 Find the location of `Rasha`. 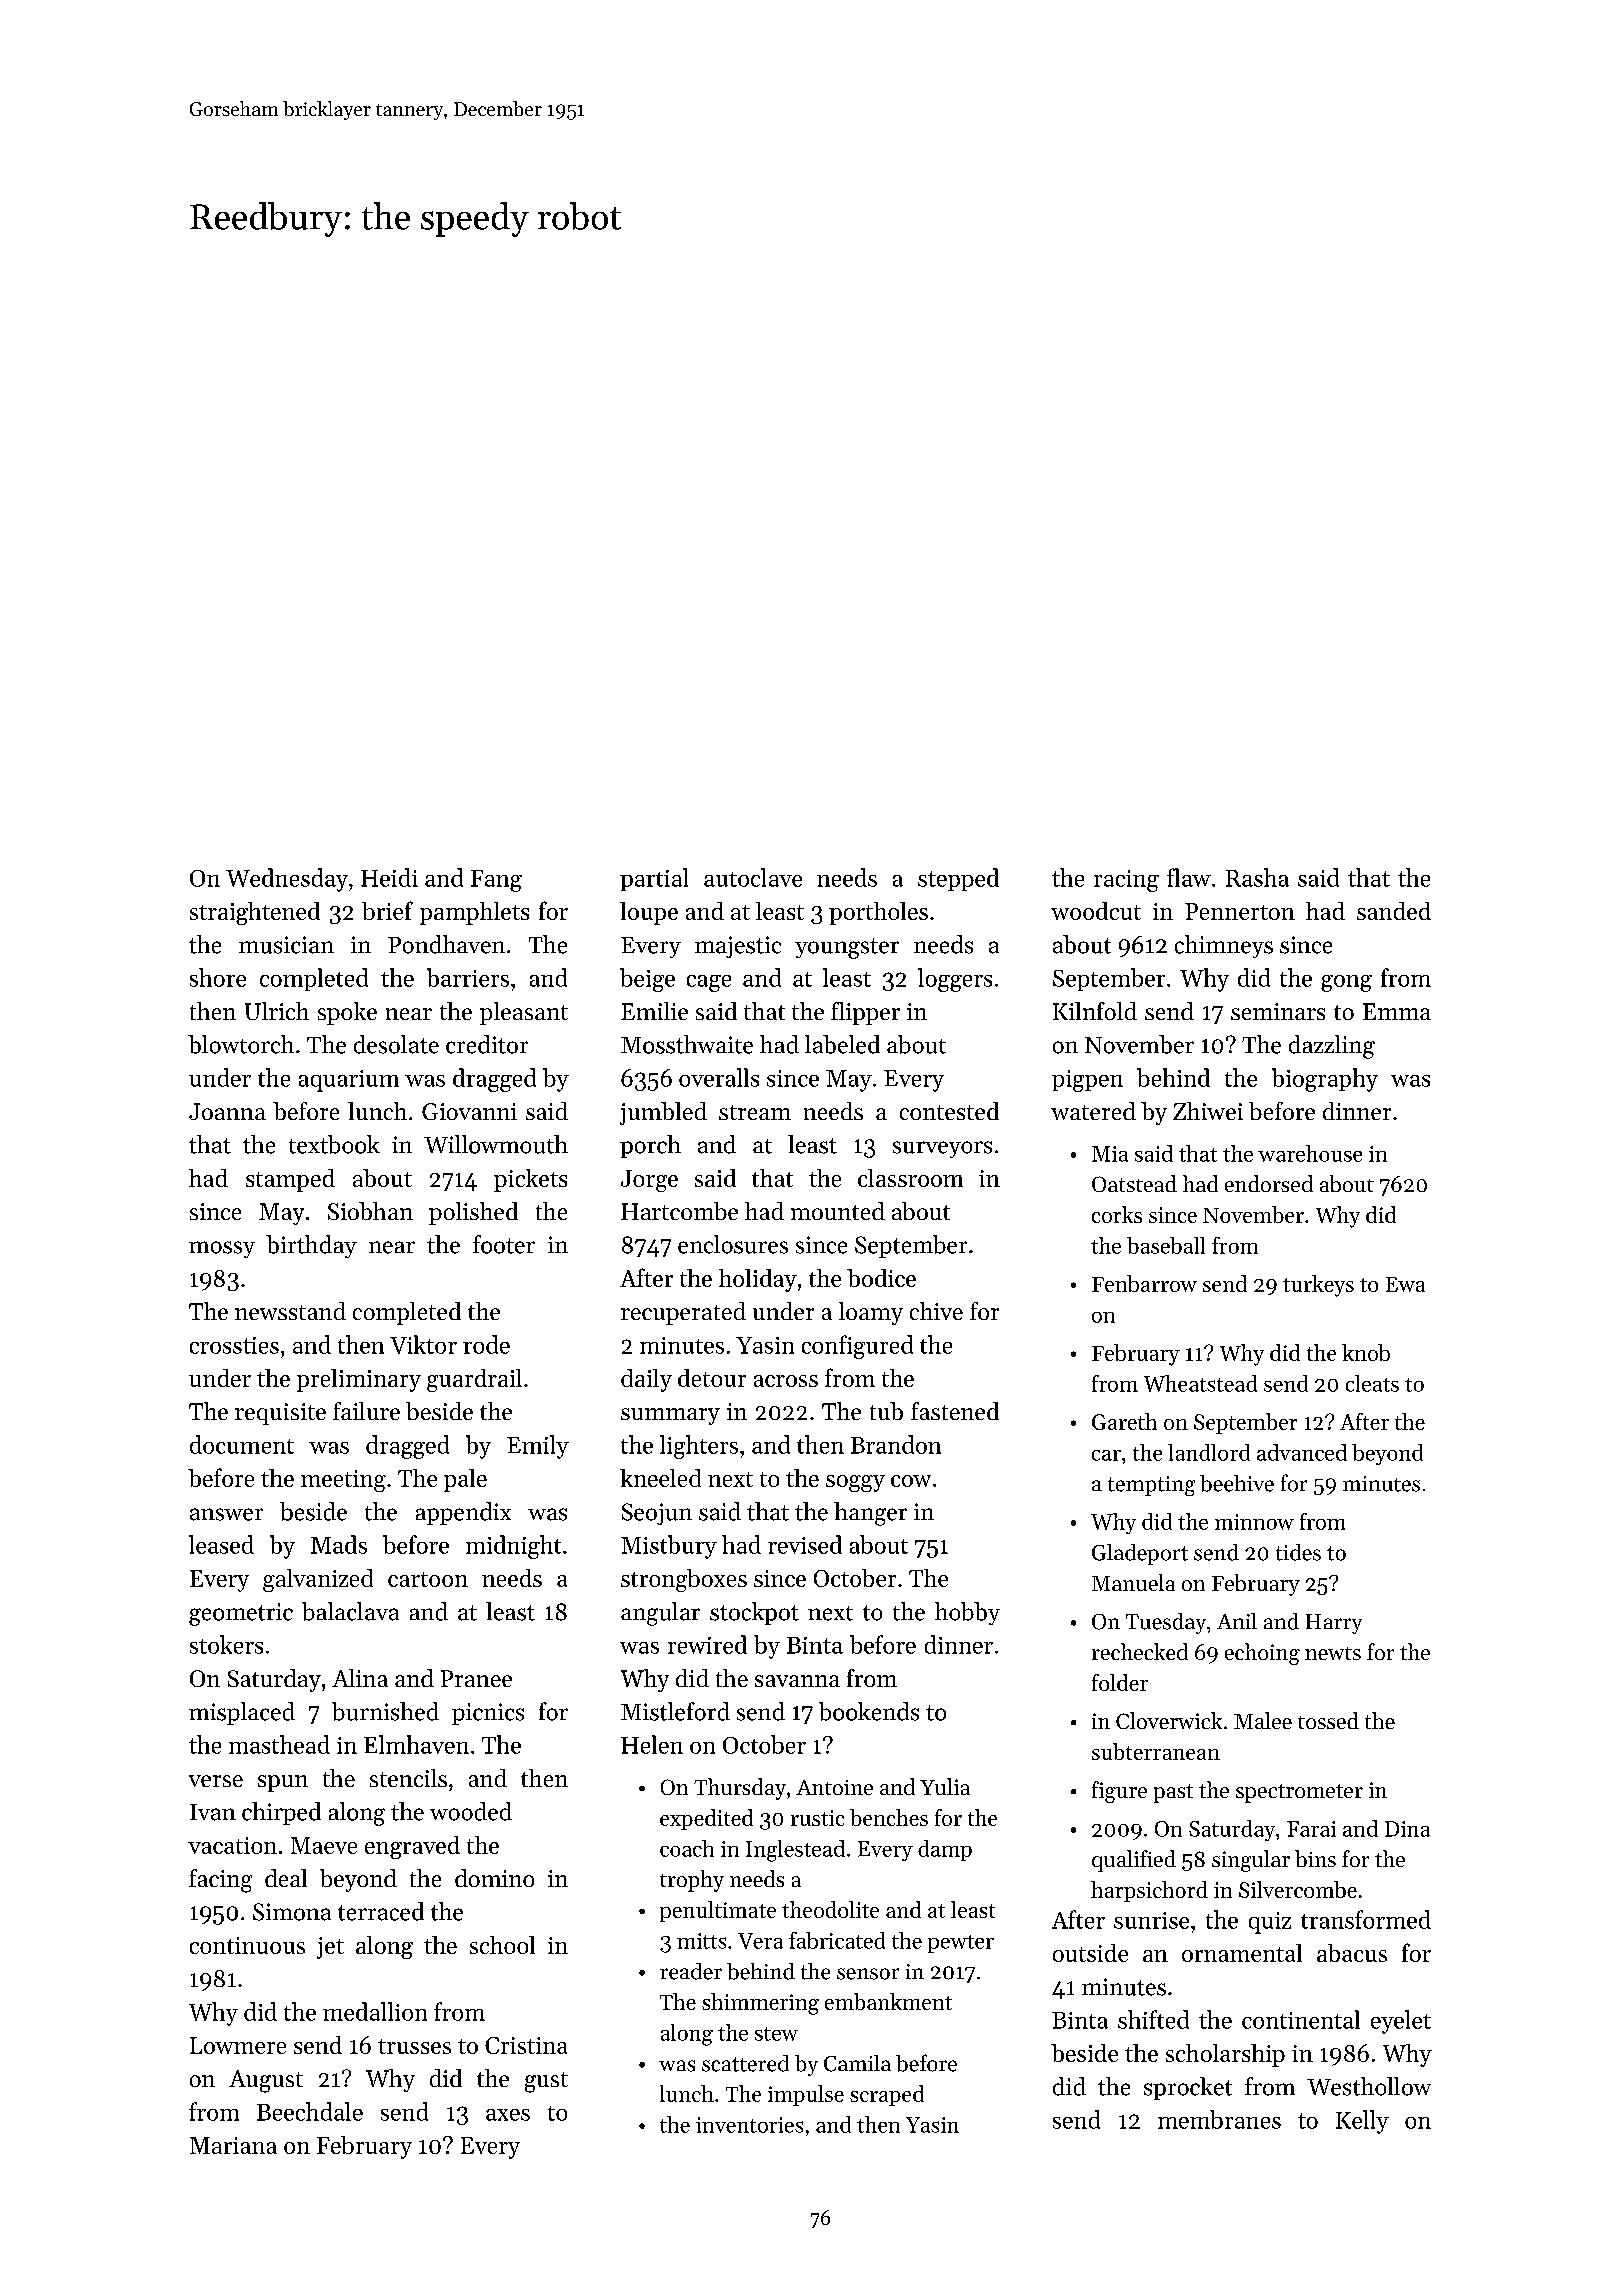

Rasha is located at coordinates (1257, 877).
